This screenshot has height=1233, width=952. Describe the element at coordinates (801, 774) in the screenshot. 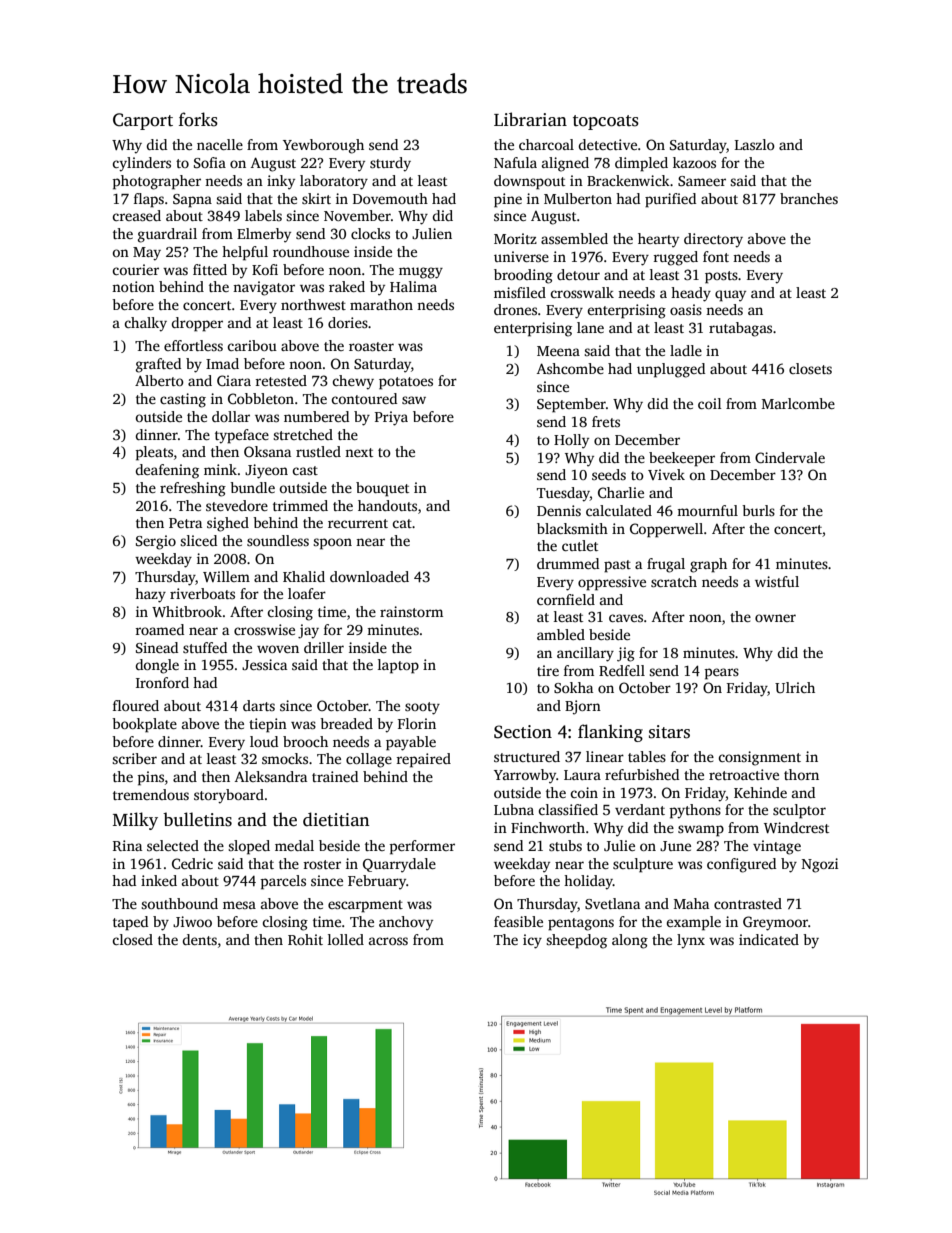

I see `thorn` at that location.
